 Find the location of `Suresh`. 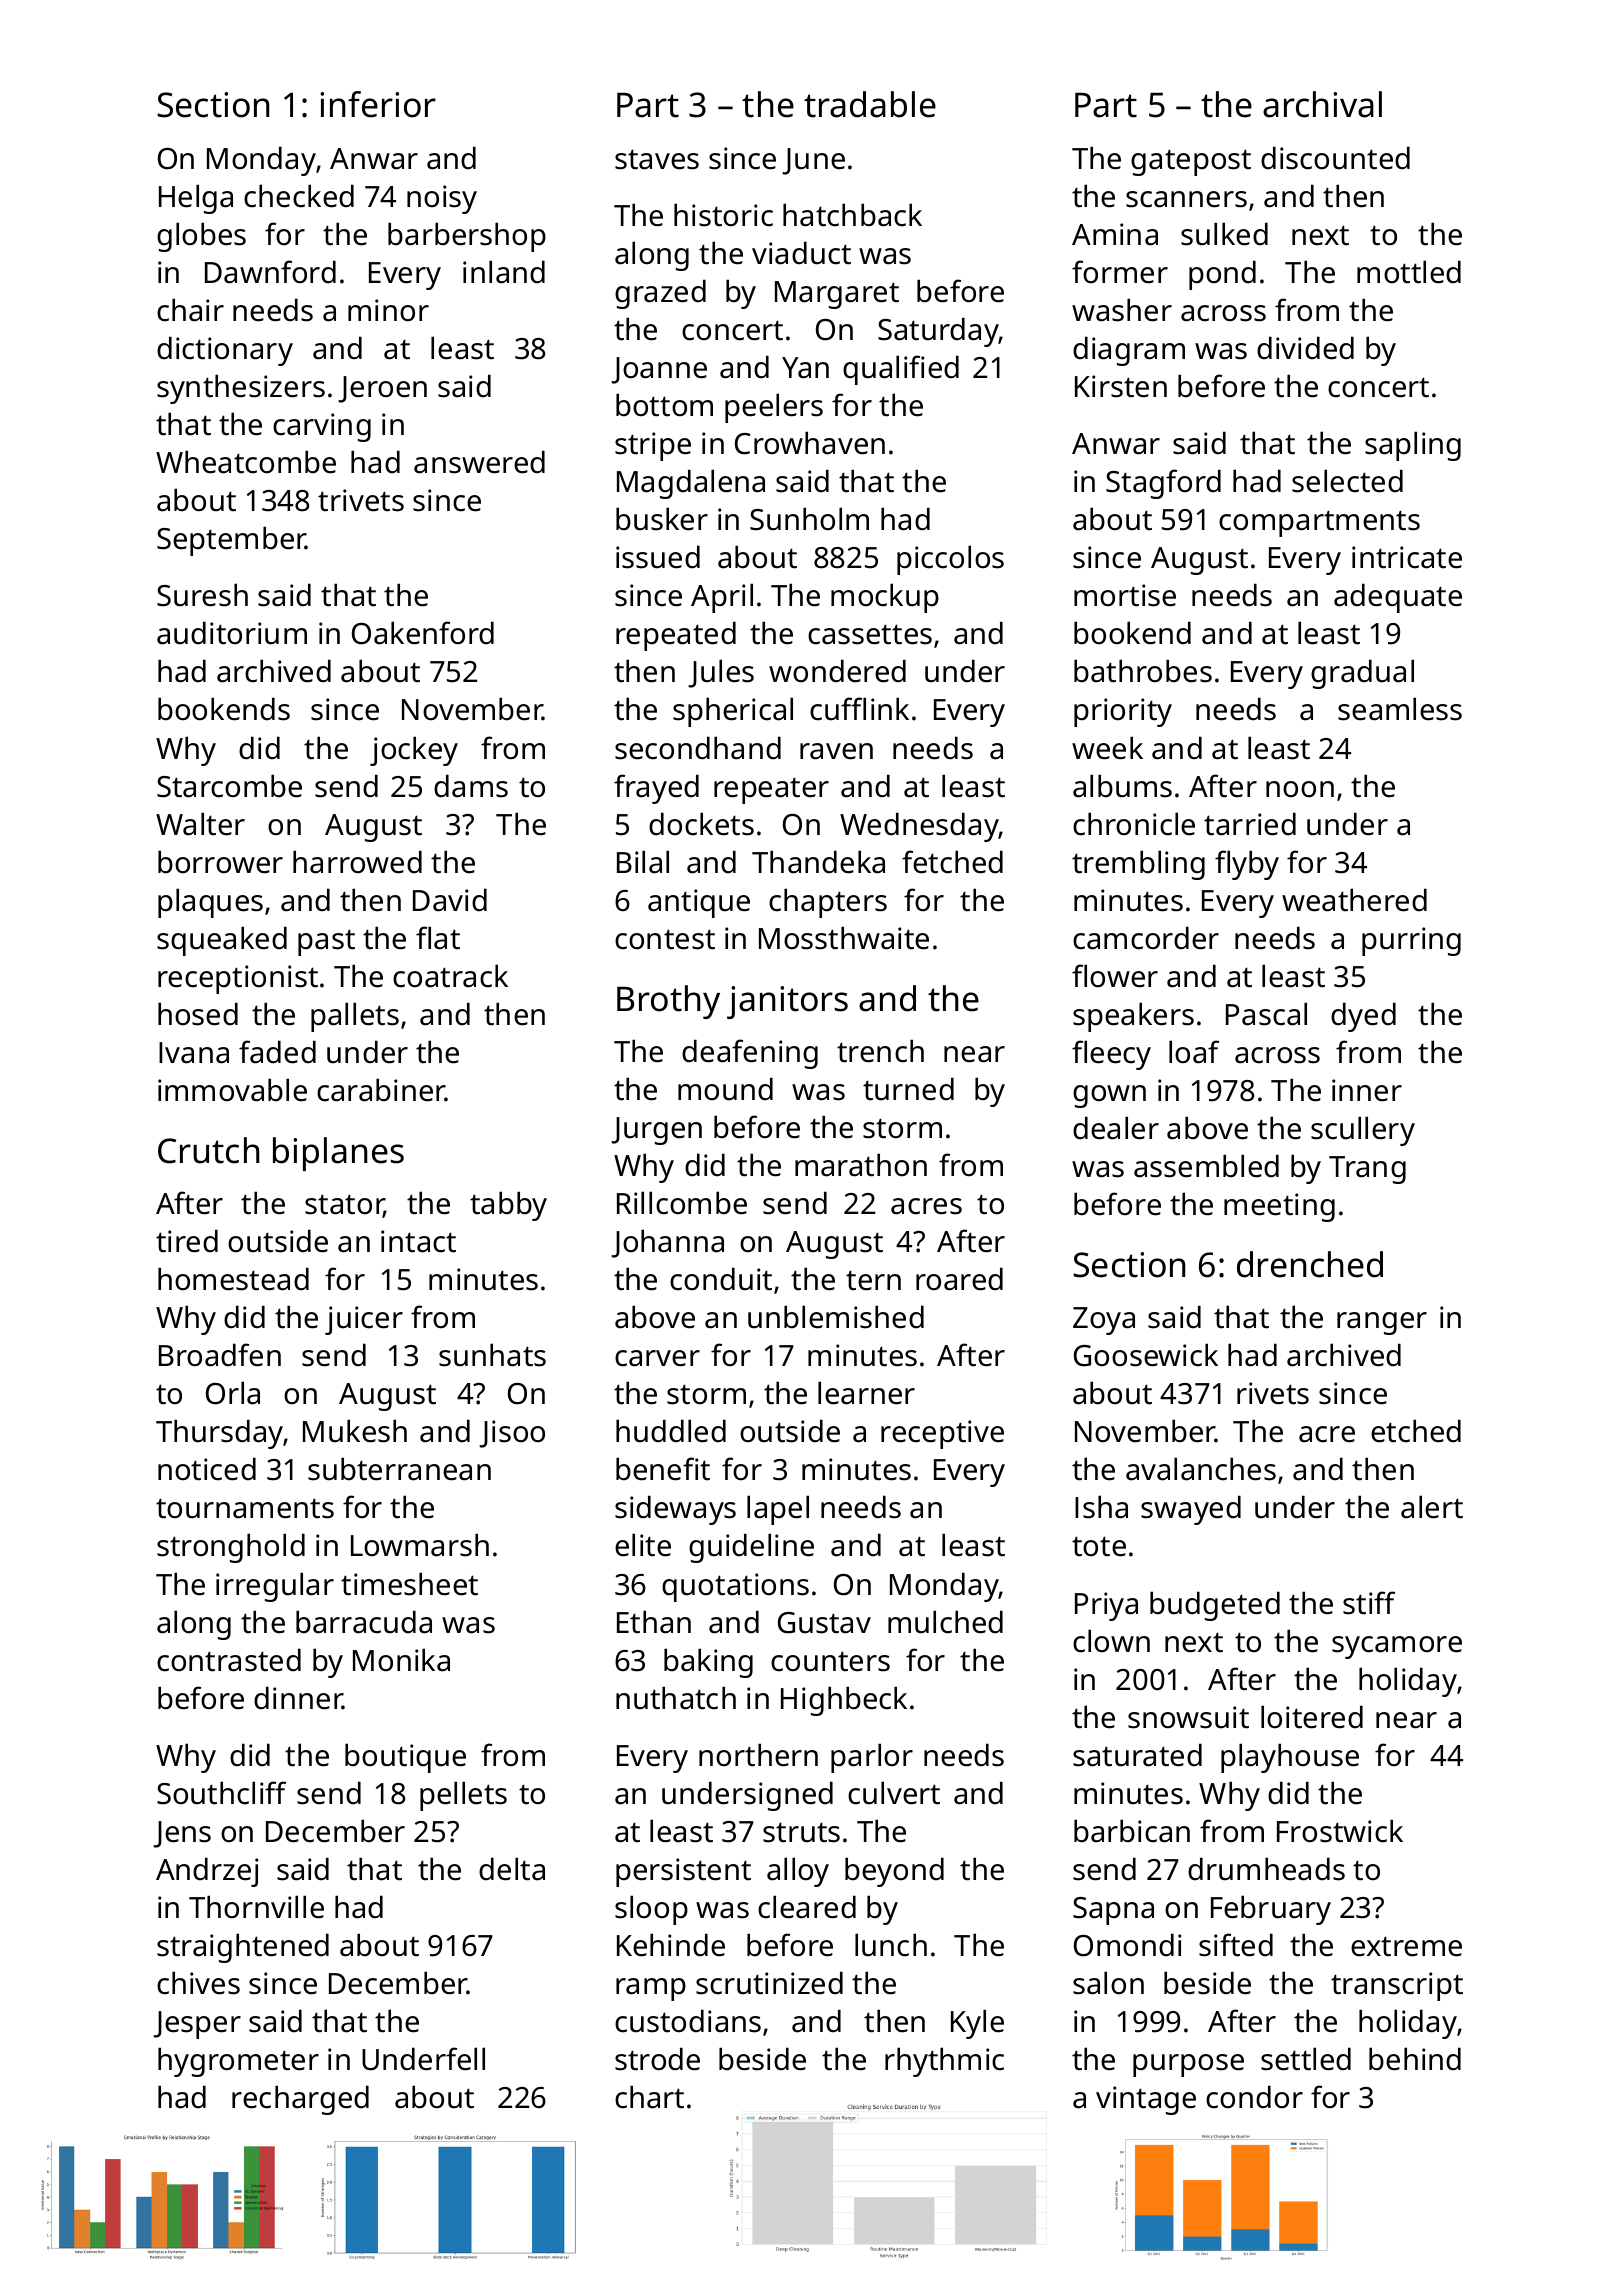

Suresh is located at coordinates (202, 595).
